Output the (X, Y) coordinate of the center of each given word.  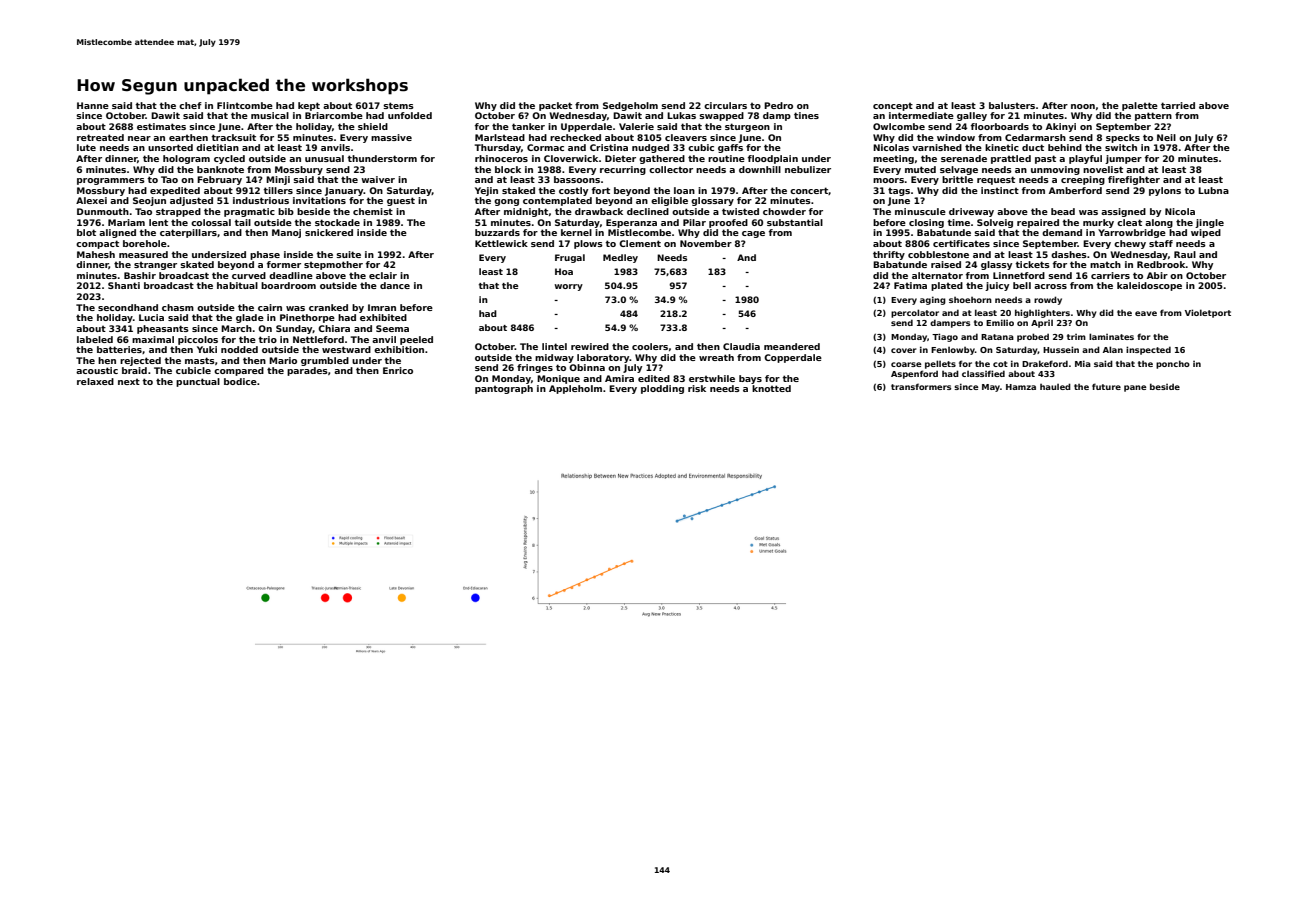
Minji (278, 180)
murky (1098, 223)
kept (309, 106)
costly (573, 191)
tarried (1178, 105)
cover (904, 350)
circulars (725, 105)
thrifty (889, 255)
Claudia (741, 346)
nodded (239, 349)
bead (1063, 211)
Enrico (398, 370)
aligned (117, 233)
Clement (640, 243)
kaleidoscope (1149, 286)
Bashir (140, 275)
